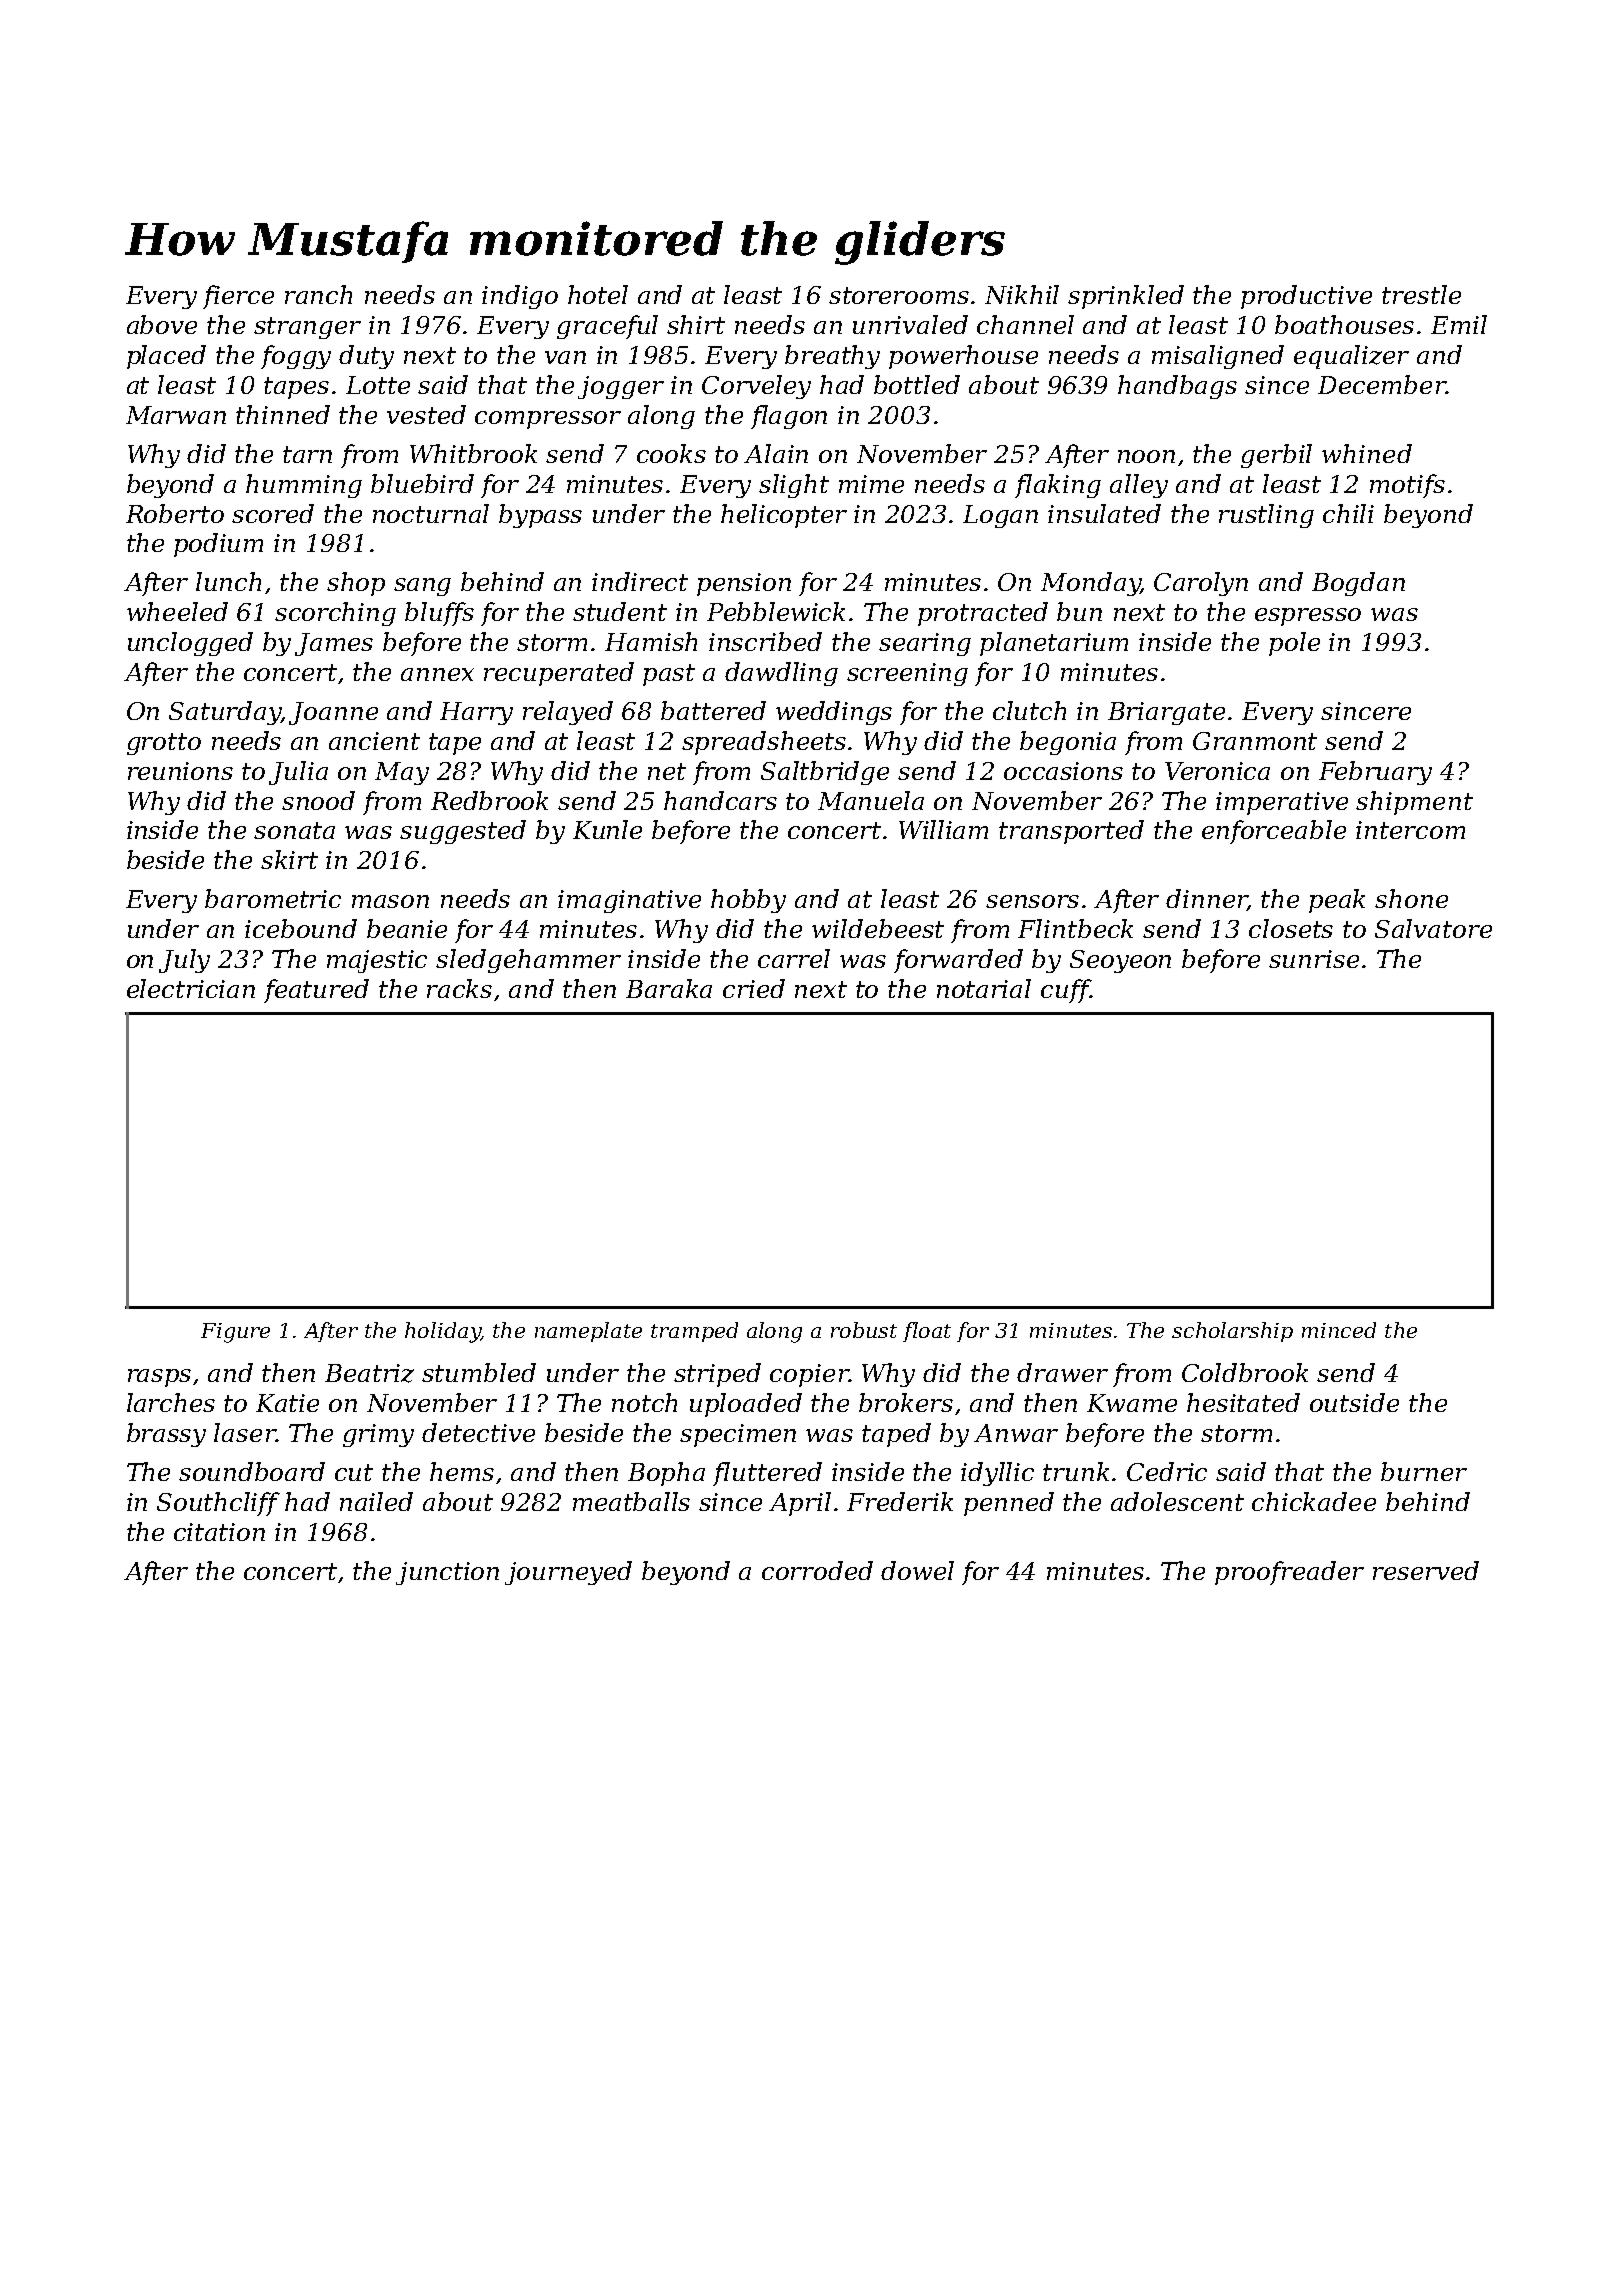 The image size is (1620, 2292). Describe the element at coordinates (180, 771) in the image. I see `reunions` at that location.
